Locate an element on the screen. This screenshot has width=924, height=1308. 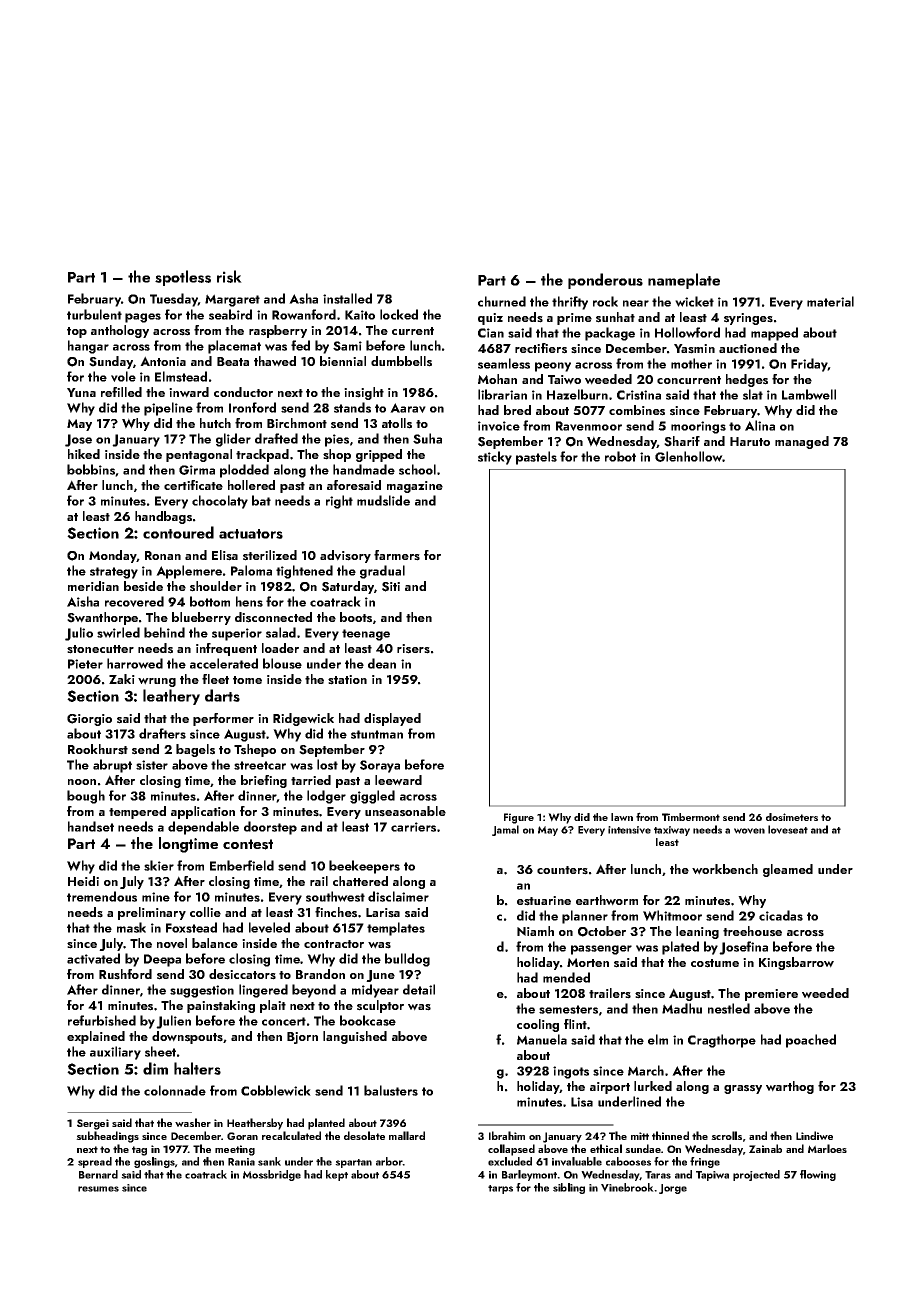
dosimeters is located at coordinates (792, 817).
